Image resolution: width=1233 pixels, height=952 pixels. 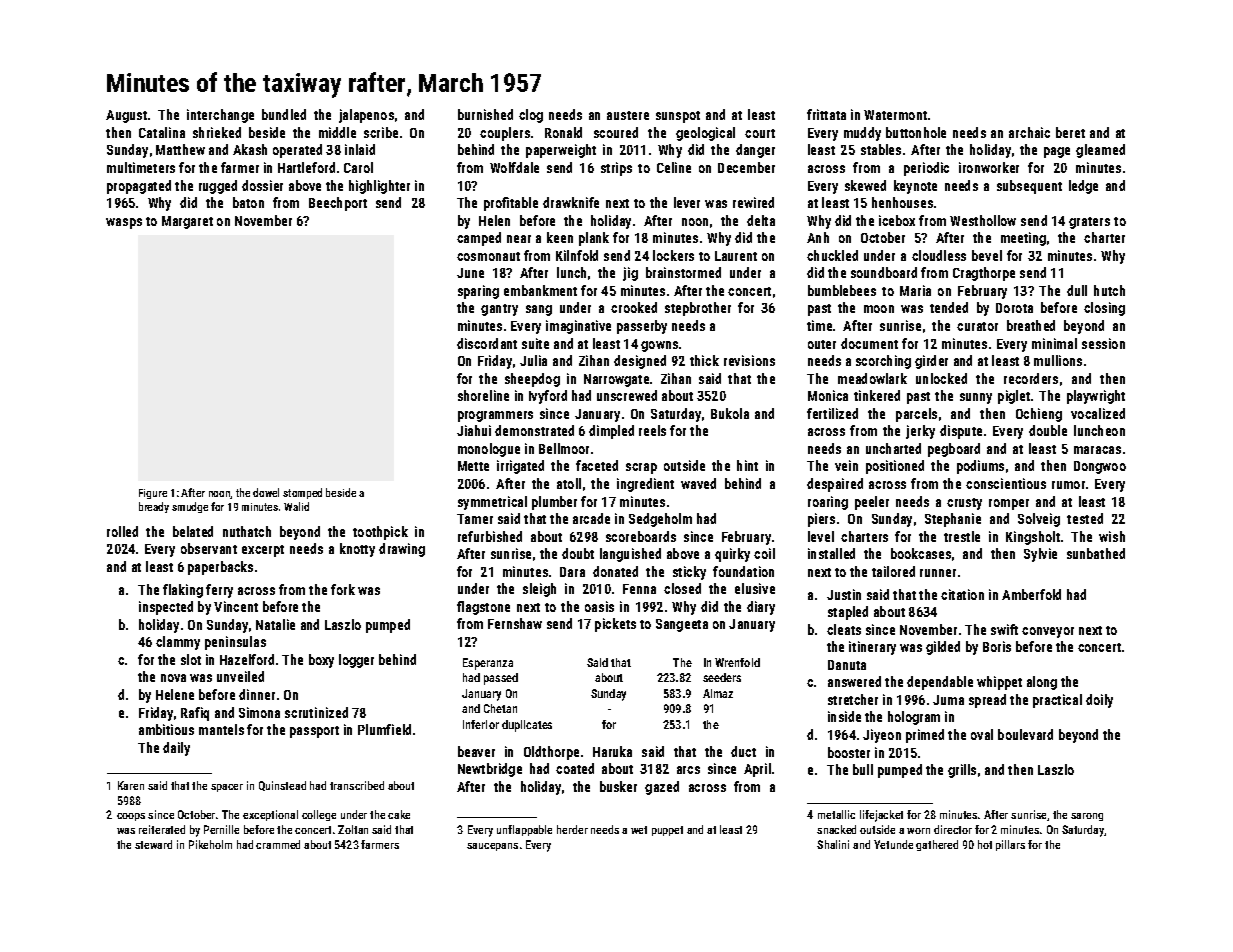 What do you see at coordinates (926, 169) in the screenshot?
I see `periodic` at bounding box center [926, 169].
